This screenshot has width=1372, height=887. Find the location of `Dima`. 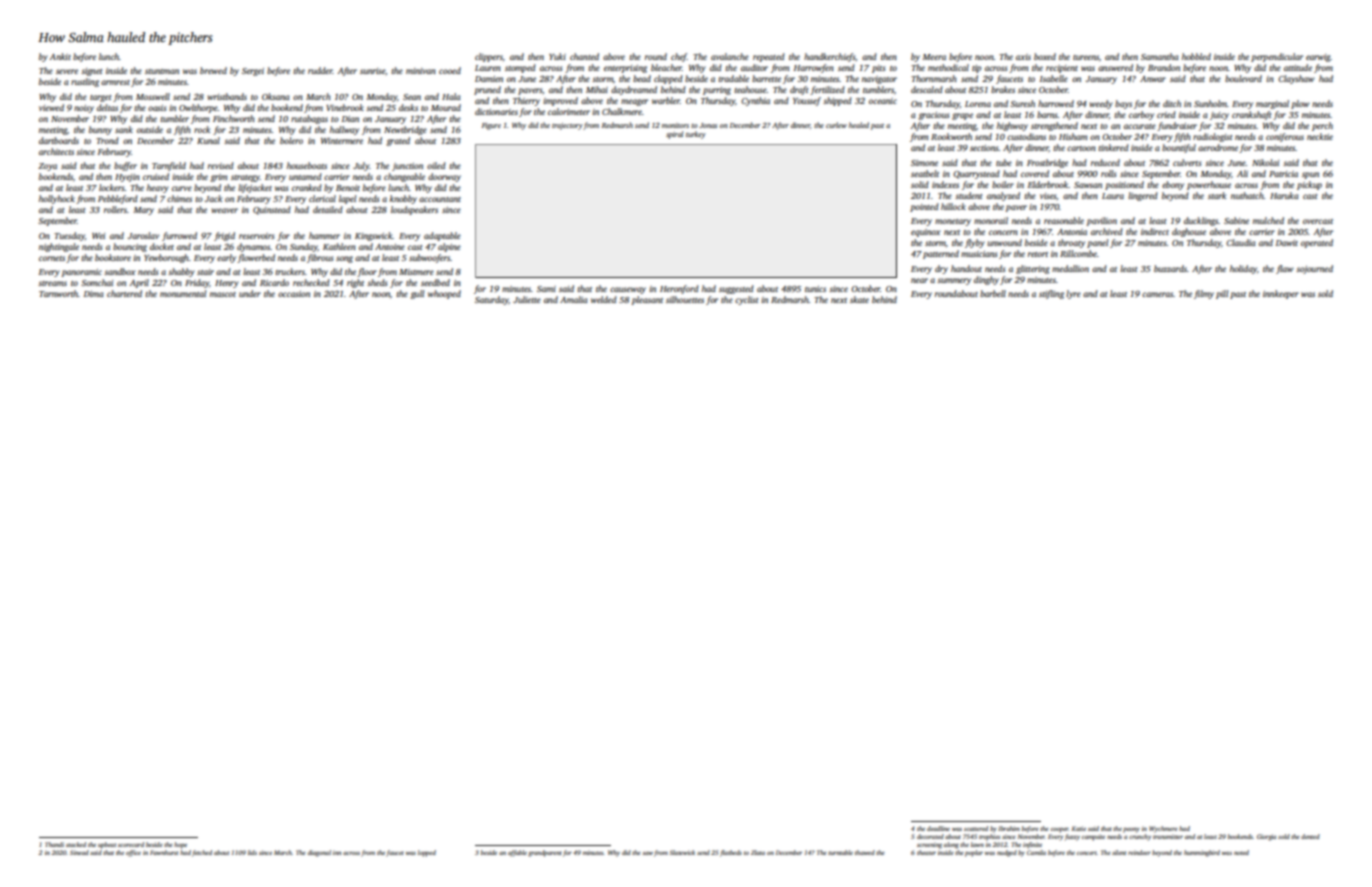

Dima is located at coordinates (94, 294).
